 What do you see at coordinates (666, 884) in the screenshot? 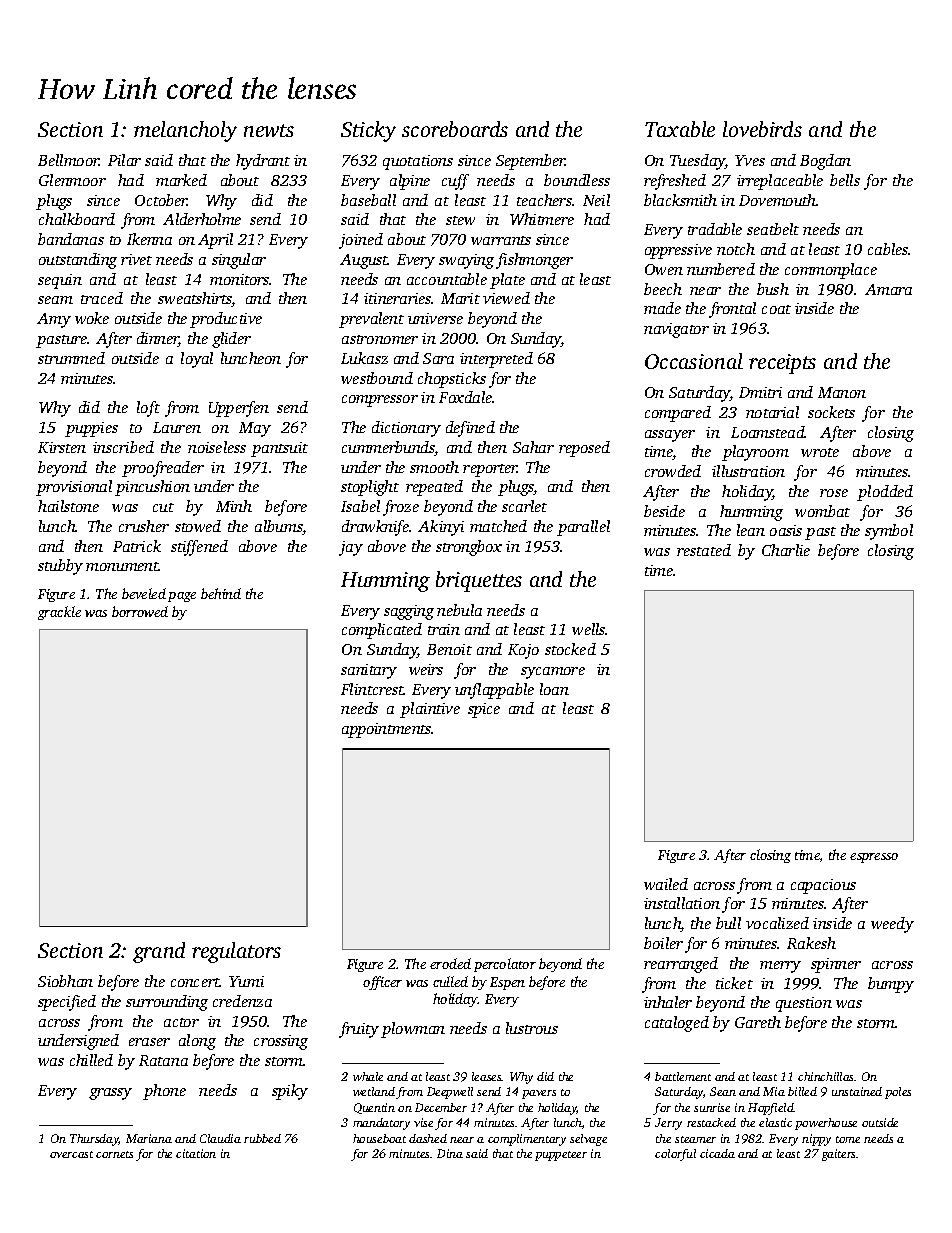
I see `wailed` at bounding box center [666, 884].
